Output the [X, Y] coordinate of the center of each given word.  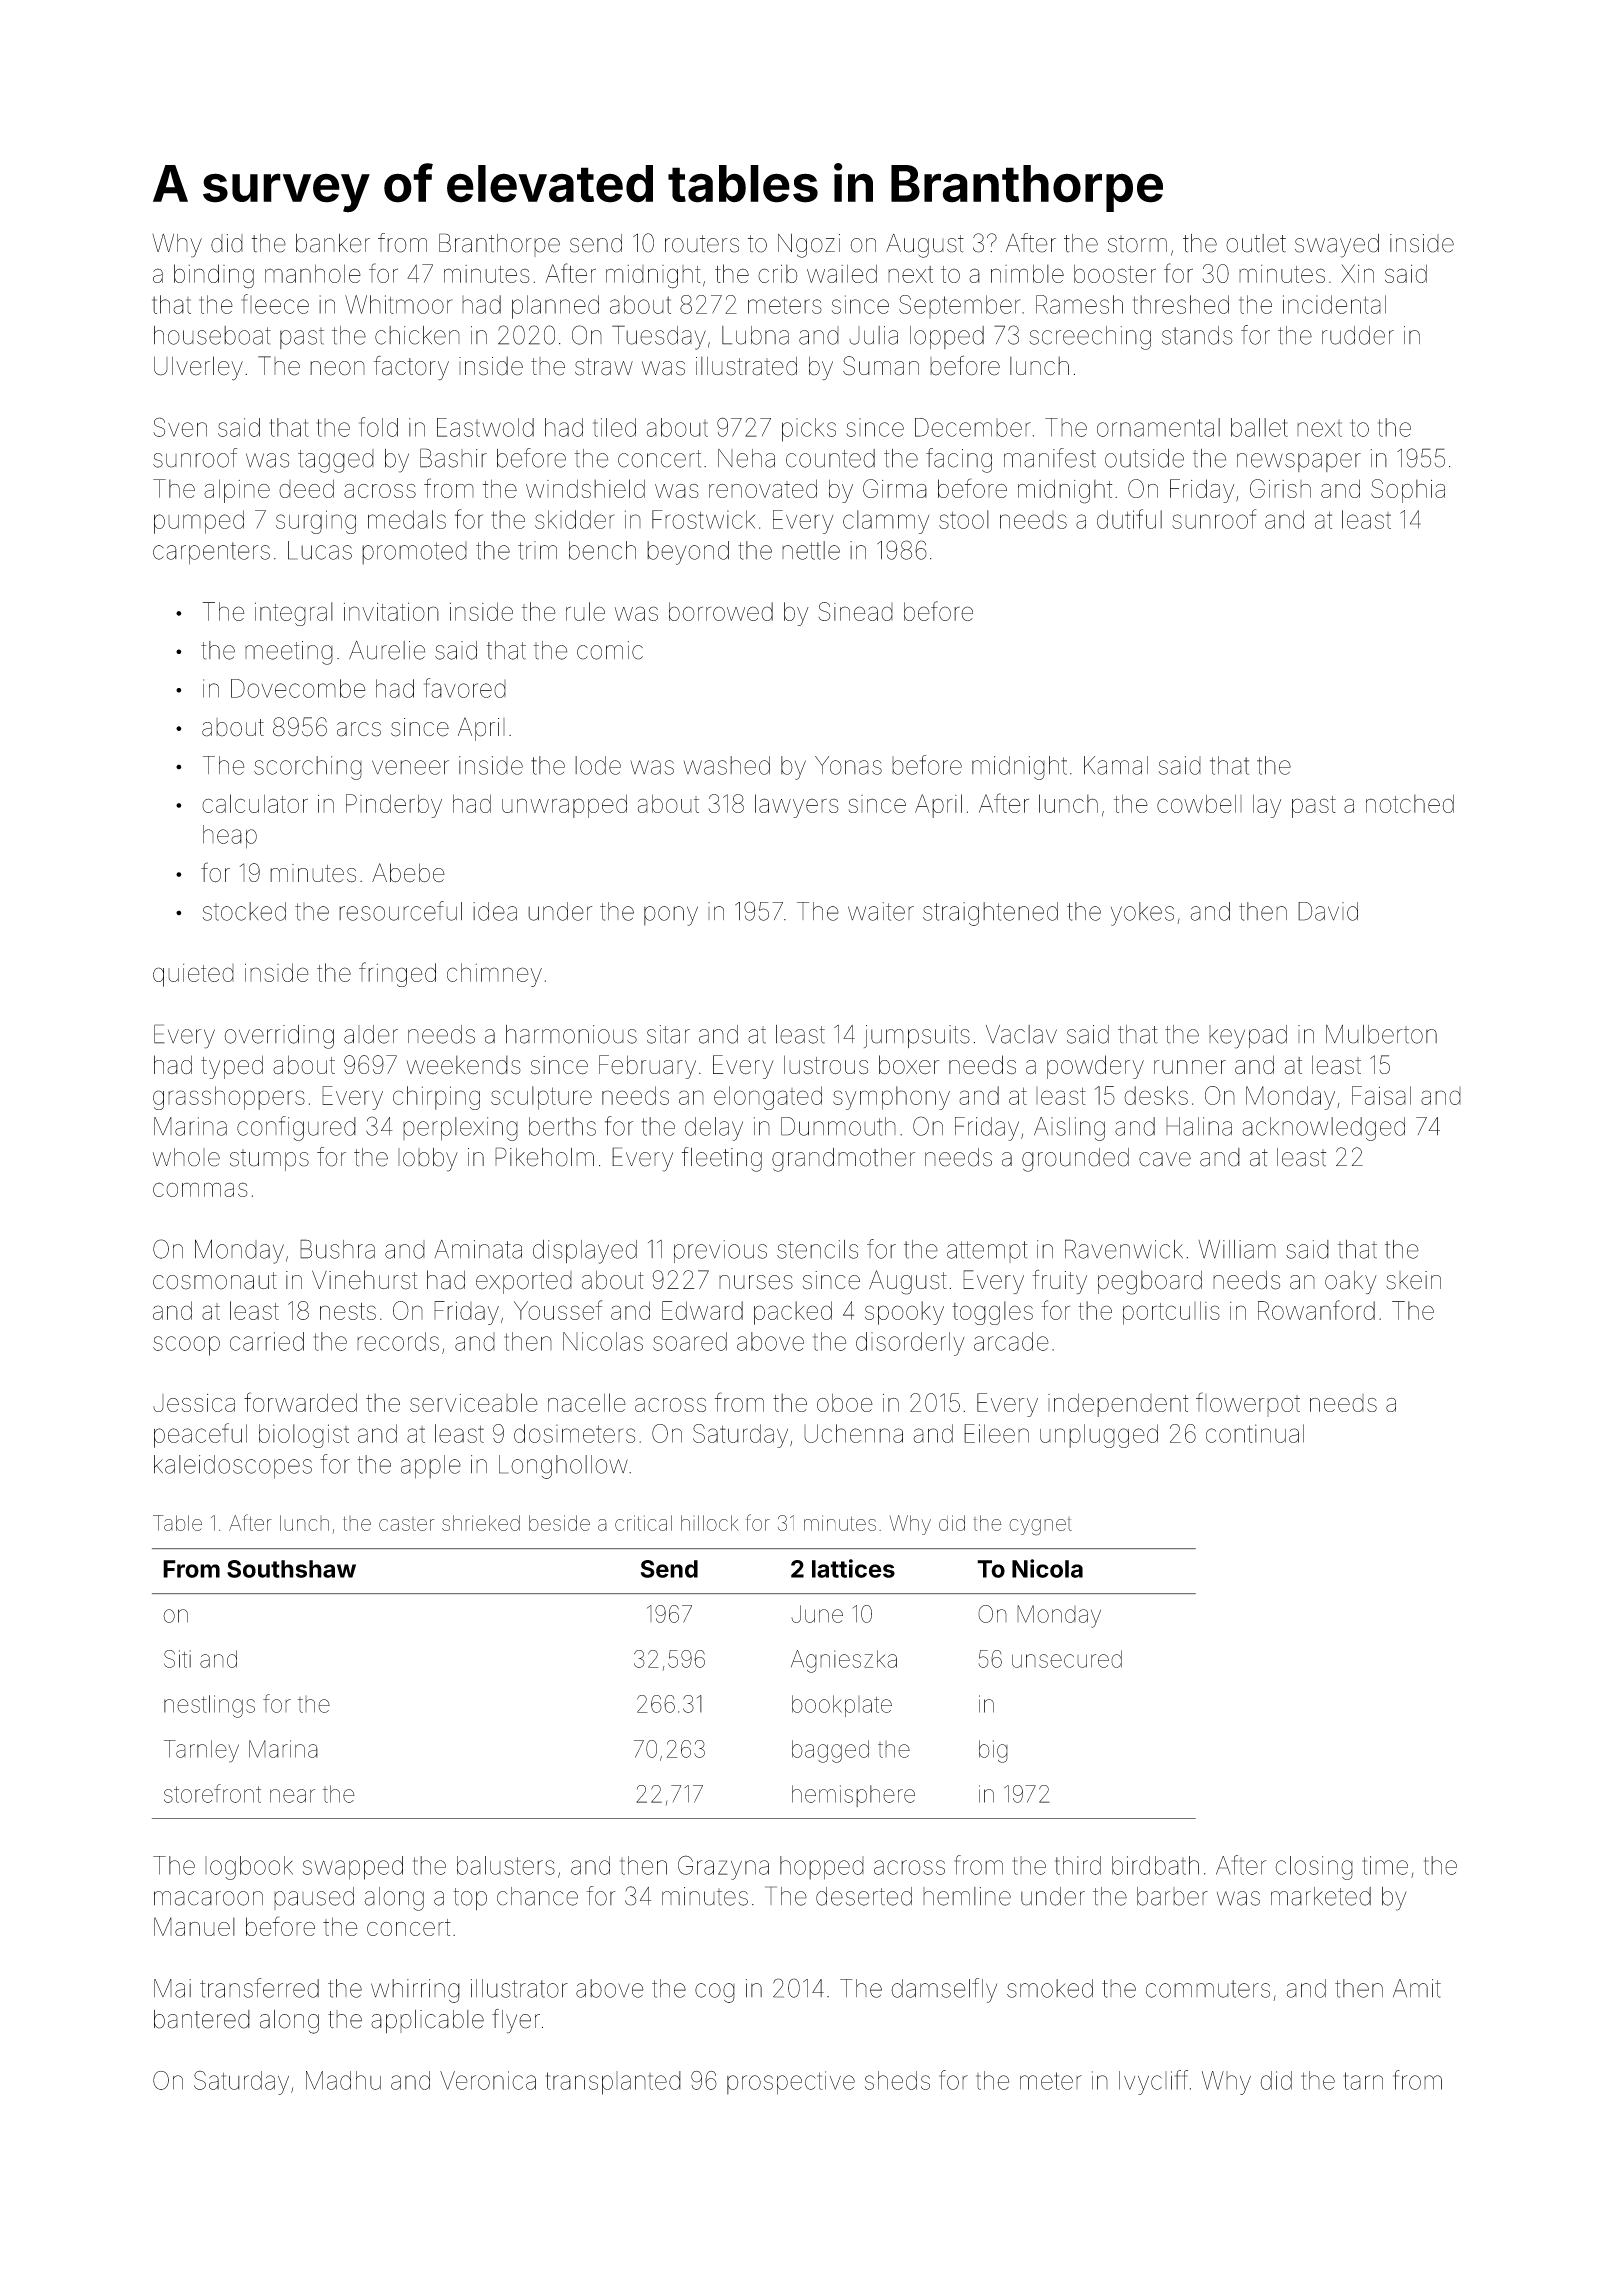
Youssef [558, 1310]
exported [524, 1282]
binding [214, 276]
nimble [1027, 273]
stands [1197, 335]
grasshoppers [229, 1098]
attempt [987, 1252]
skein [1413, 1280]
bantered [202, 2019]
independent [1118, 1405]
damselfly [944, 1990]
